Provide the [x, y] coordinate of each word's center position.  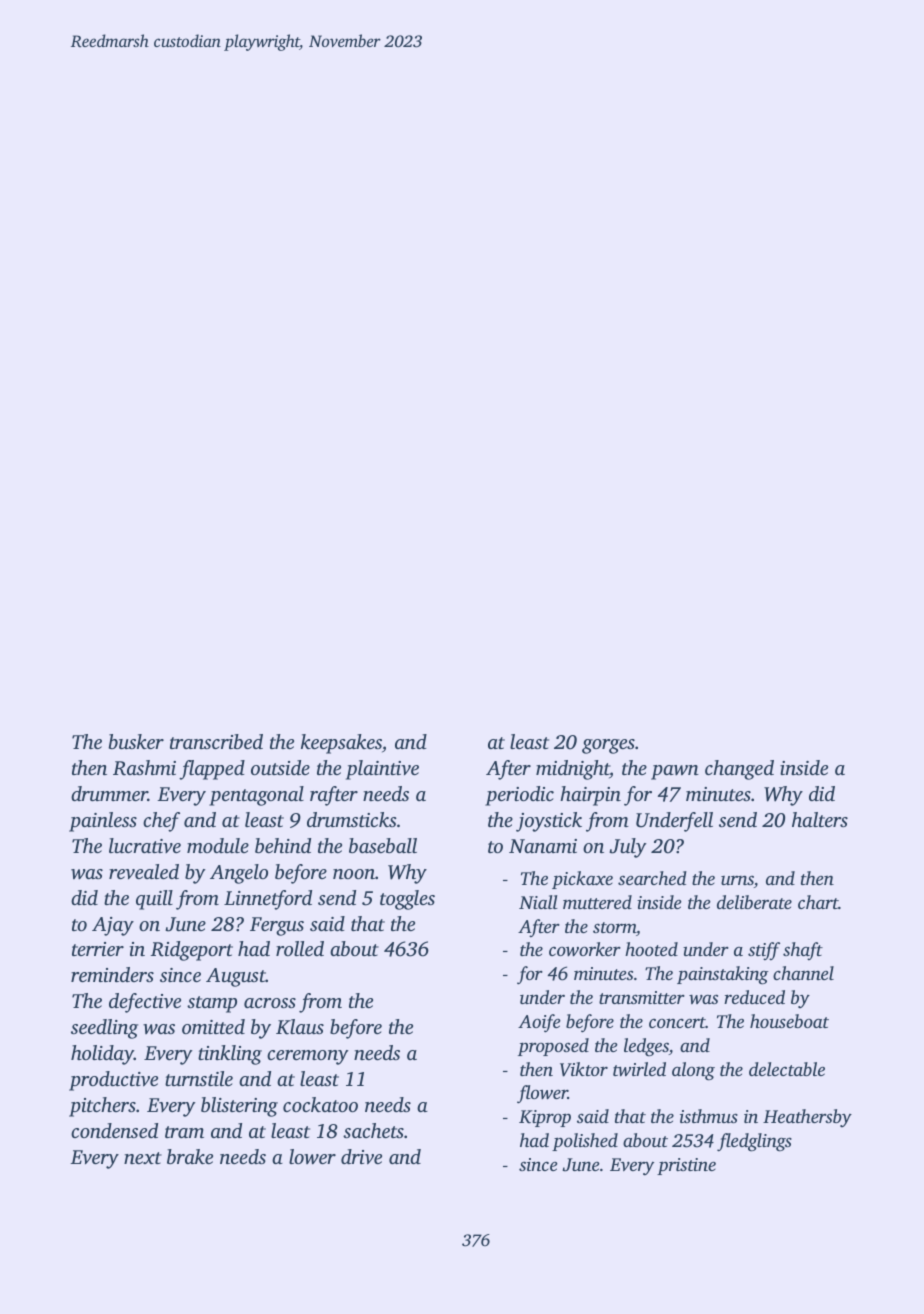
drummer [109, 793]
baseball [383, 845]
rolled [300, 948]
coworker [585, 949]
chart [818, 902]
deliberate [754, 902]
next [143, 1158]
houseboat [789, 1021]
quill [154, 900]
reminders [112, 974]
